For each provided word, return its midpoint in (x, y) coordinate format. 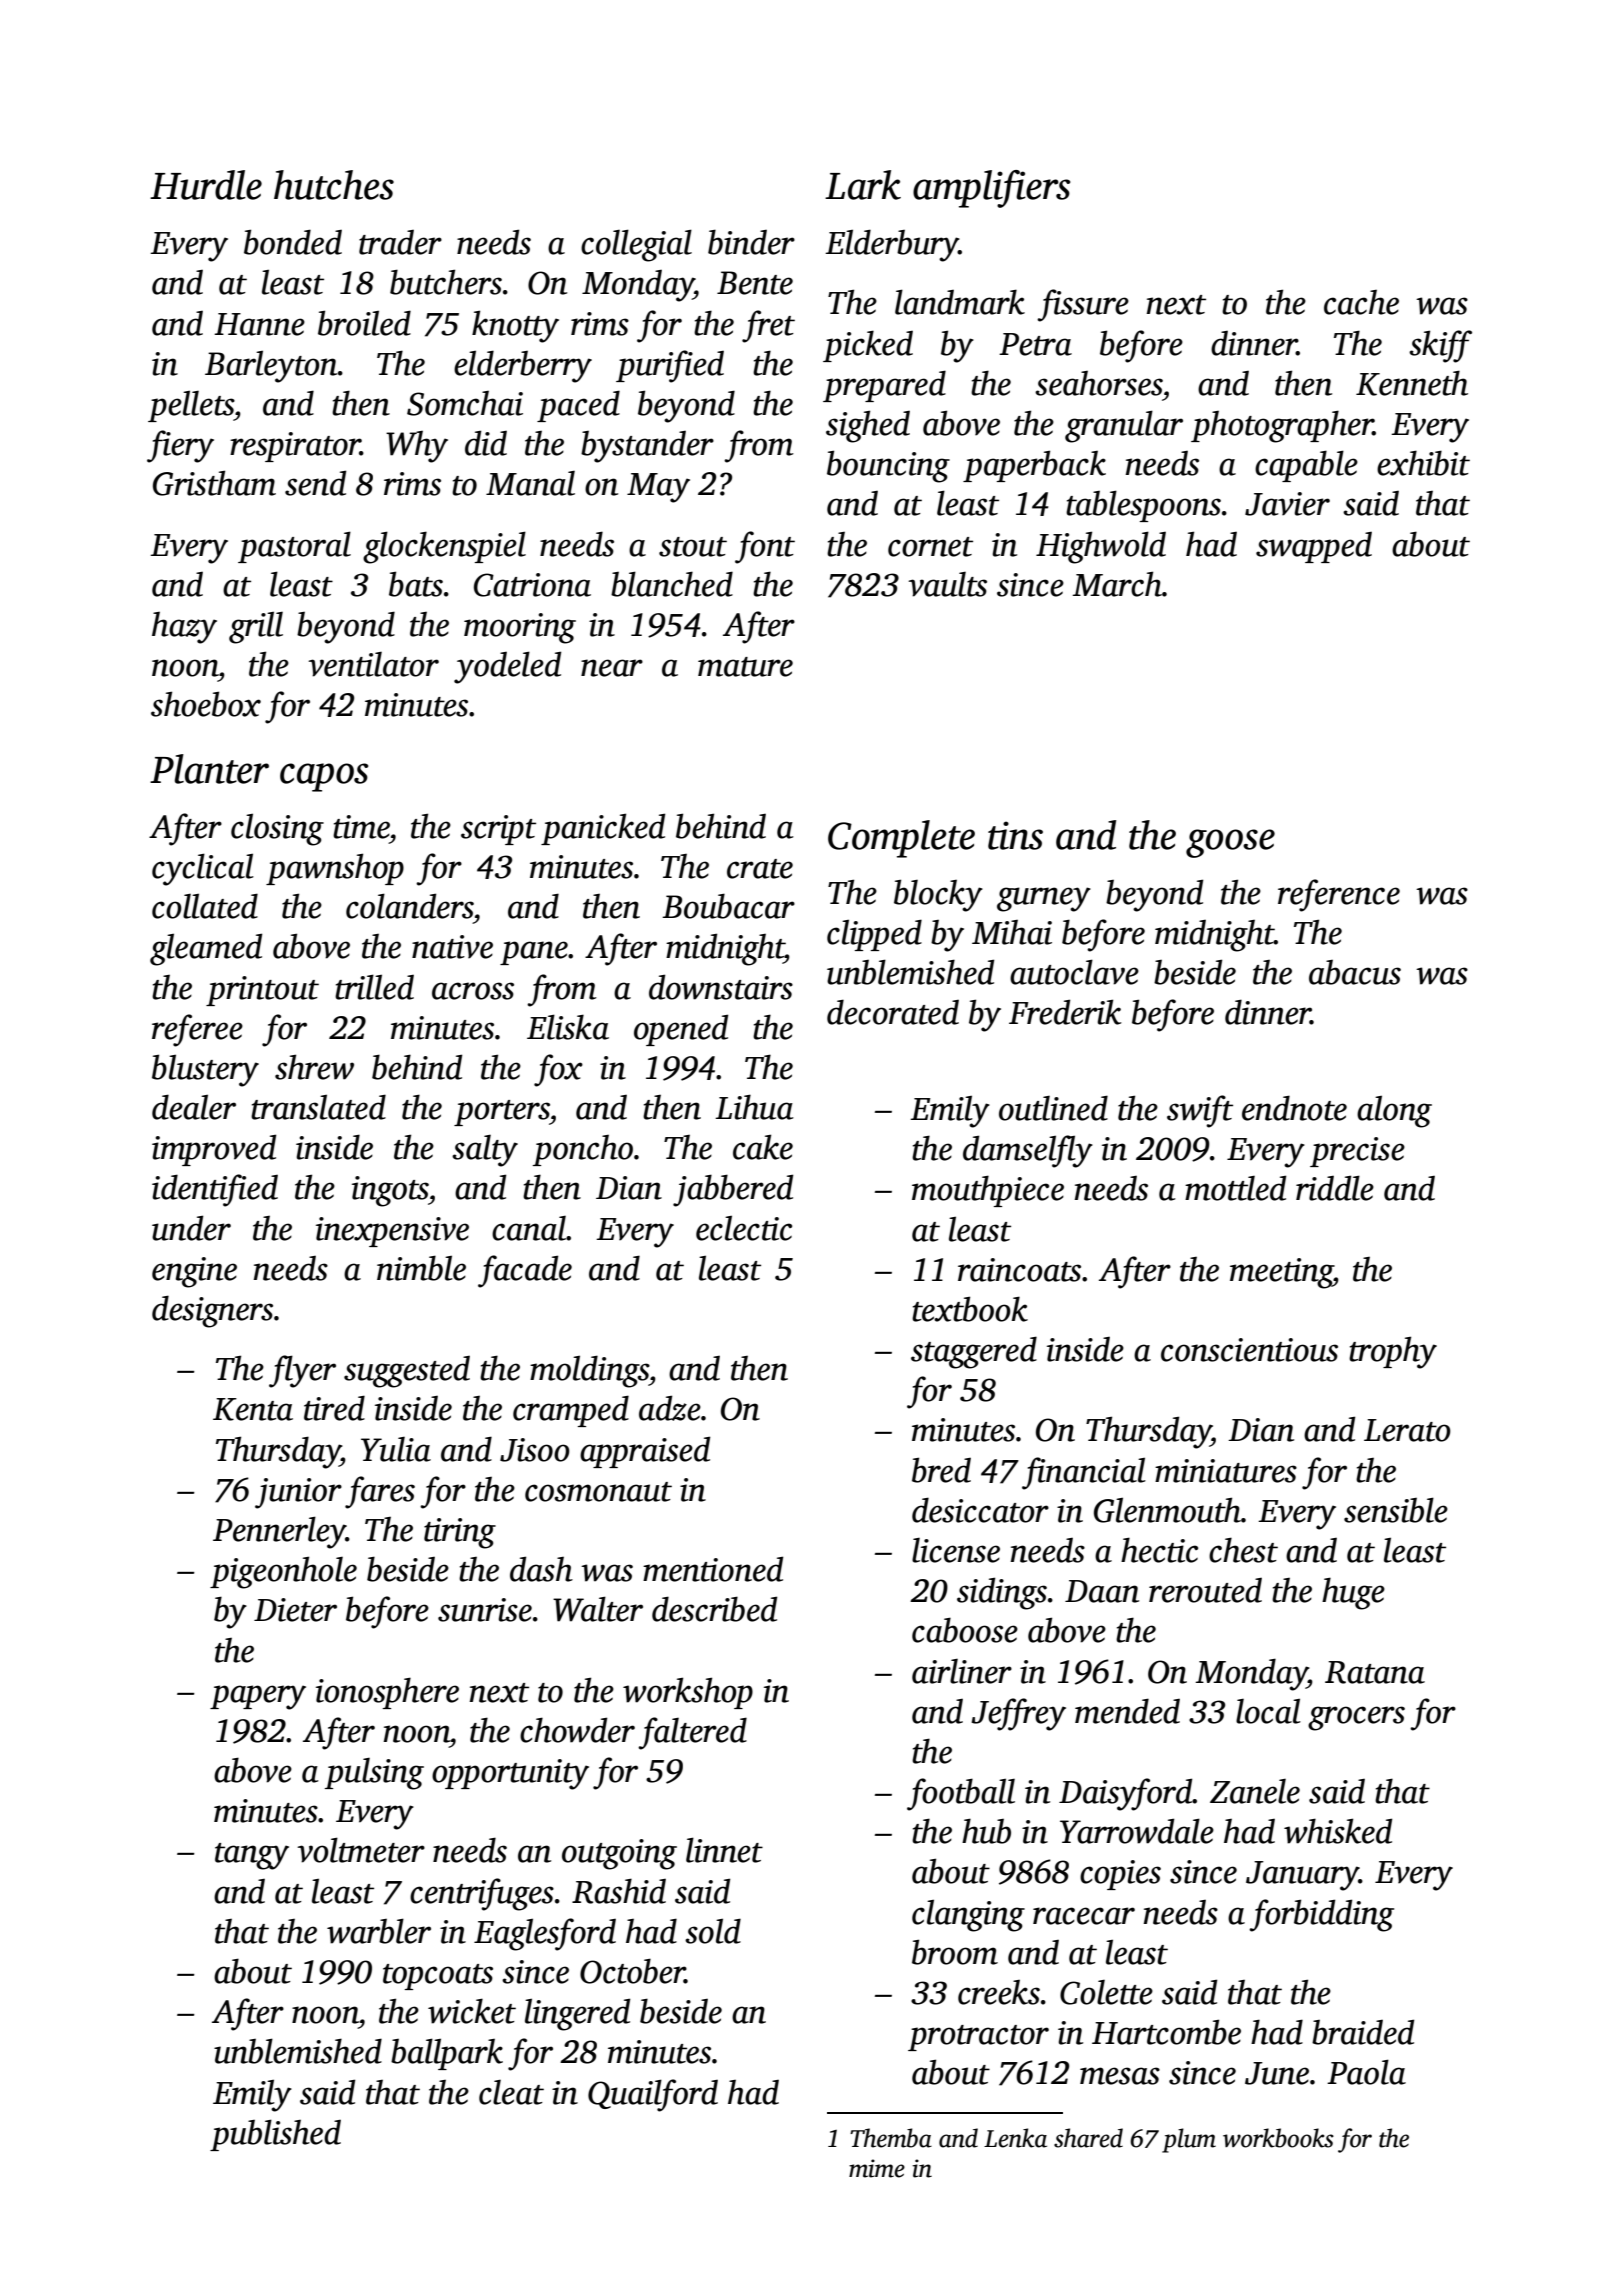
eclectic (744, 1228)
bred (941, 1470)
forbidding (1321, 1915)
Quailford (653, 2095)
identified (215, 1190)
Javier (1287, 504)
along (1394, 1111)
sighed (868, 426)
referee (197, 1030)
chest (1243, 1550)
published (275, 2135)
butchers (446, 282)
